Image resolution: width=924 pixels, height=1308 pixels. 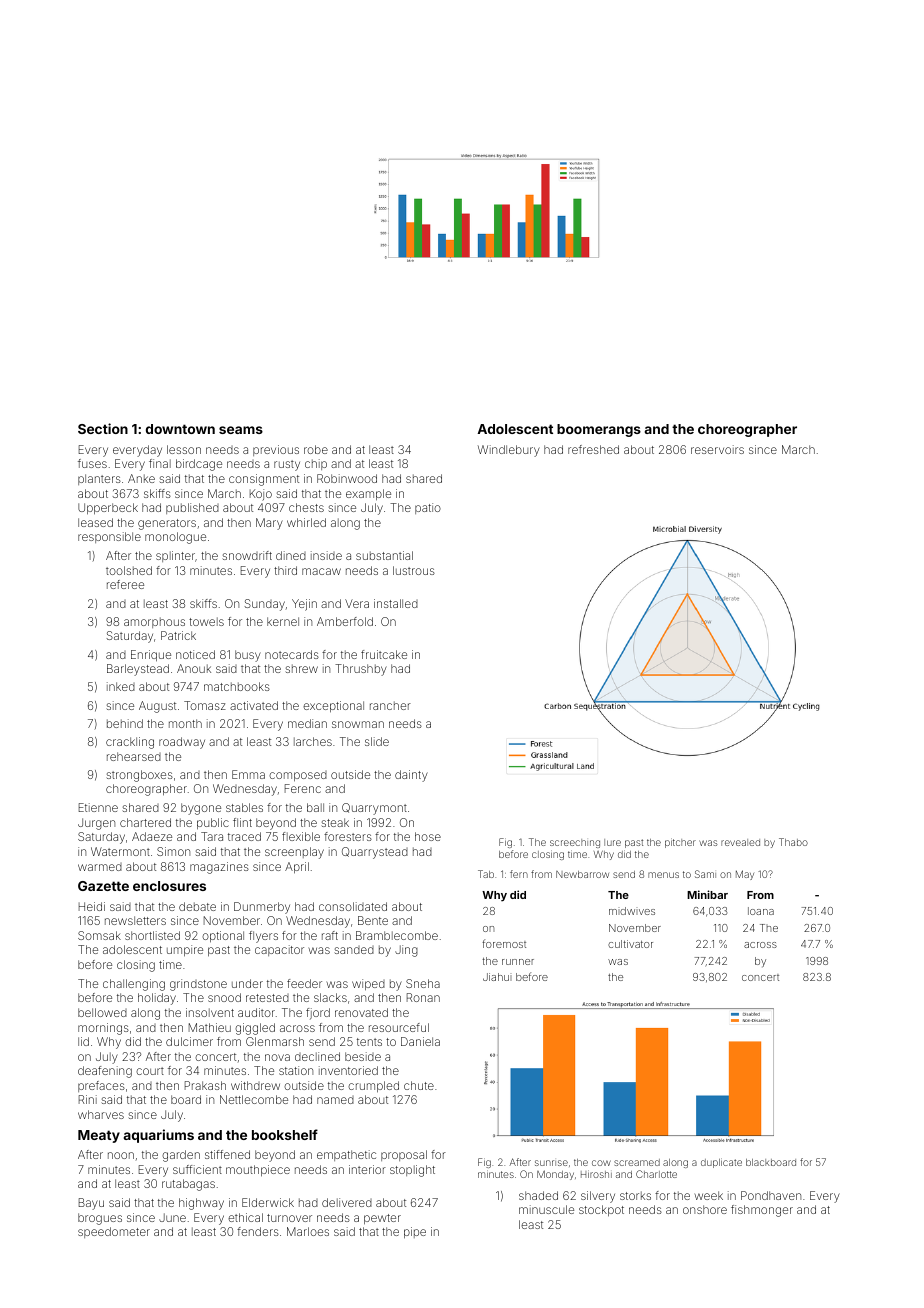 What do you see at coordinates (637, 1162) in the screenshot?
I see `screamed` at bounding box center [637, 1162].
